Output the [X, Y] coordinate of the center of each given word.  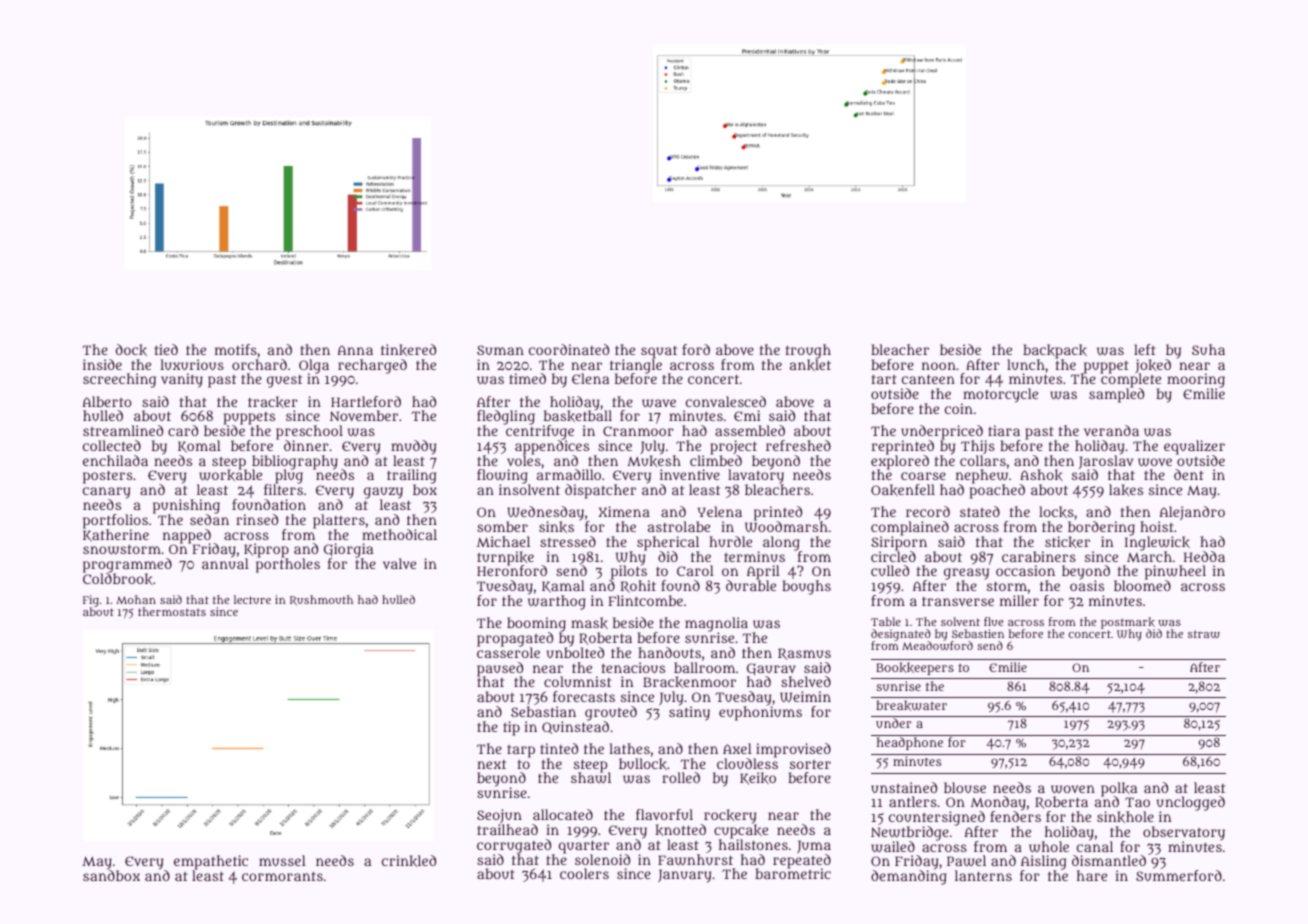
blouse [965, 787]
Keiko [758, 778]
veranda [1111, 430]
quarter [584, 847]
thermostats [172, 611]
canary [106, 493]
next [491, 764]
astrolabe [679, 526]
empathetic [211, 862]
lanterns [983, 875]
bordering [1101, 528]
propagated [515, 639]
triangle [636, 366]
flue [993, 621]
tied [166, 349]
